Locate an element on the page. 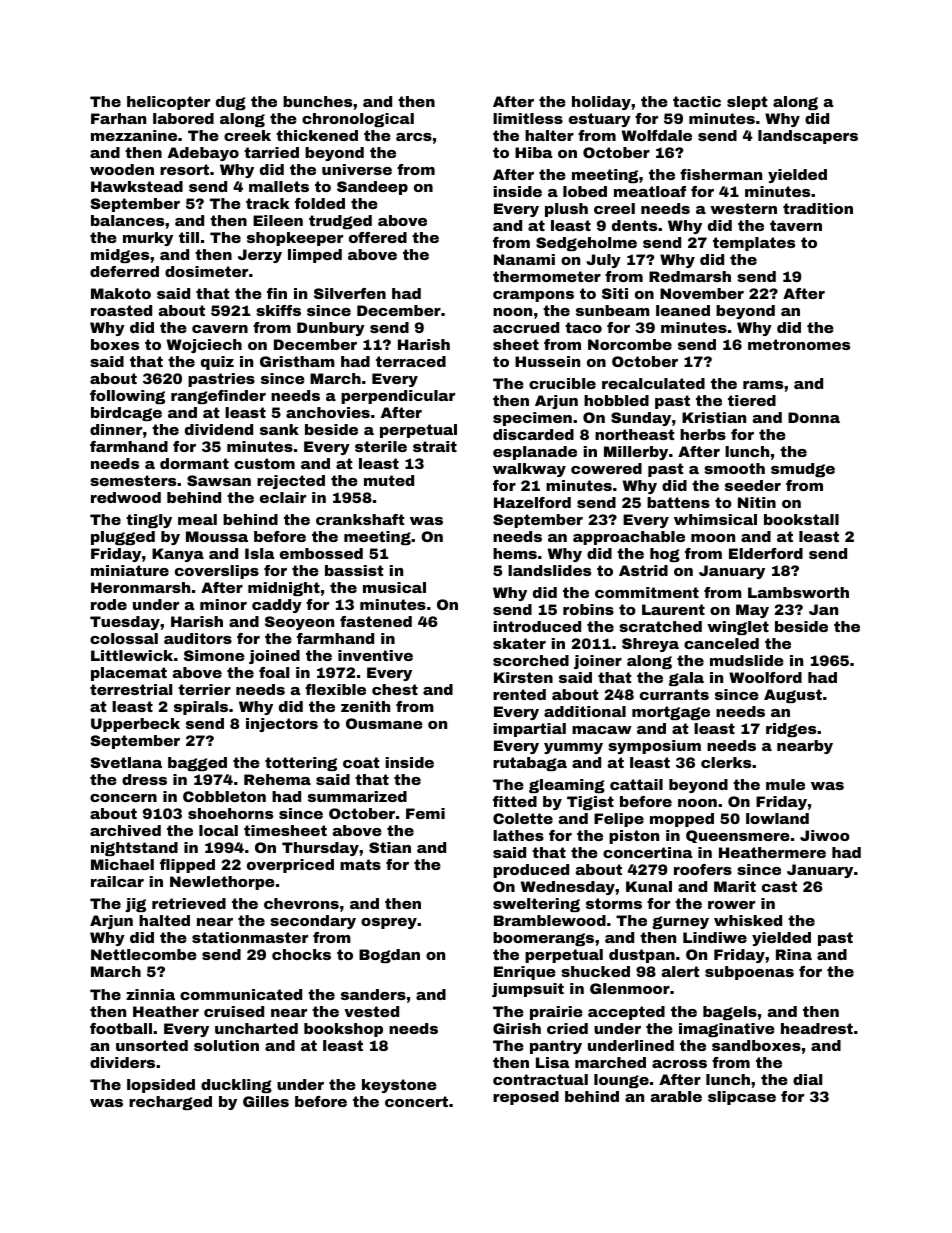  arcs is located at coordinates (414, 137).
